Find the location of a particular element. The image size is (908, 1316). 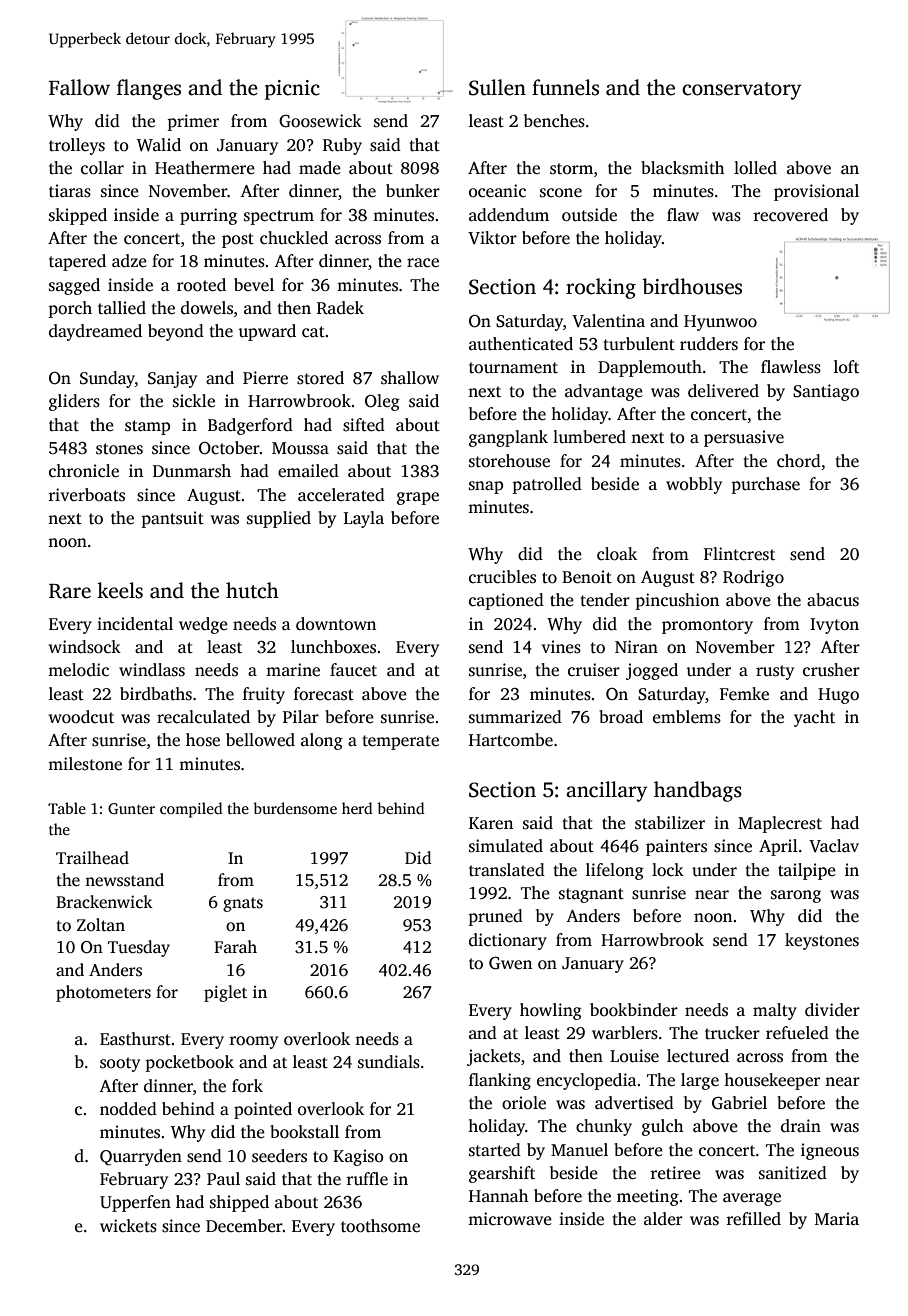

conservatory is located at coordinates (741, 91).
